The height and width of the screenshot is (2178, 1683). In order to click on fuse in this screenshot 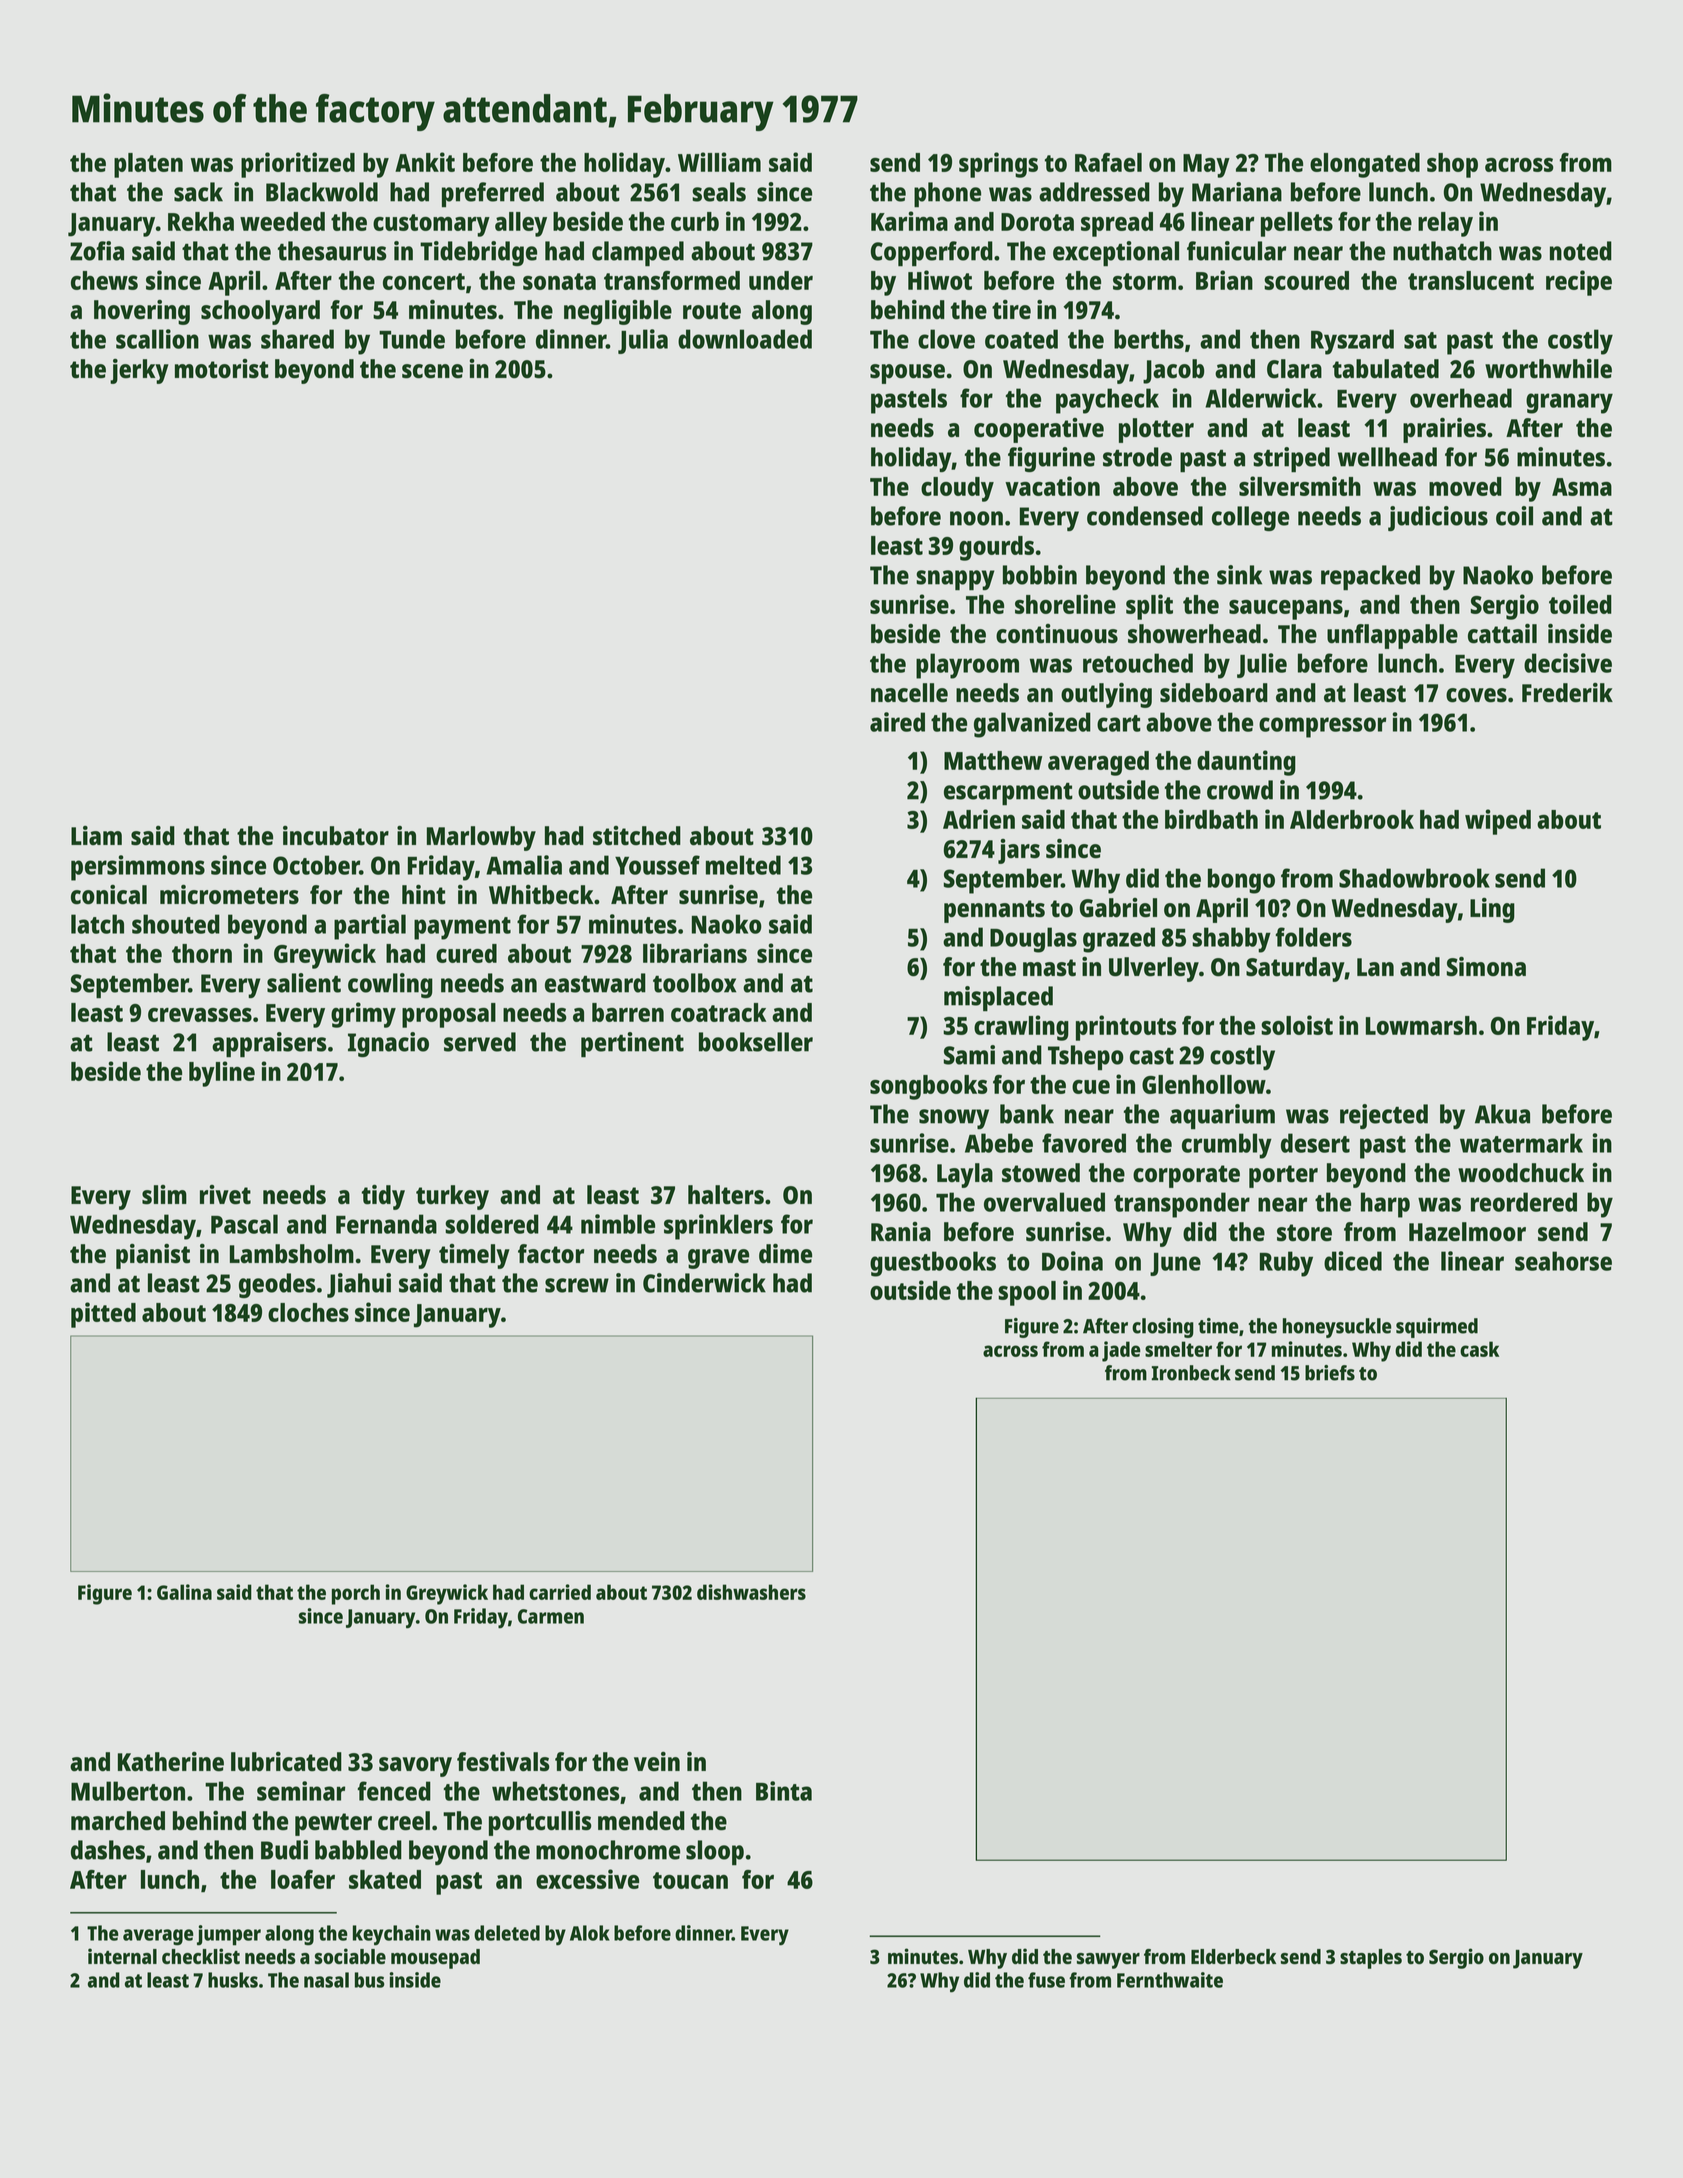, I will do `click(1046, 1980)`.
